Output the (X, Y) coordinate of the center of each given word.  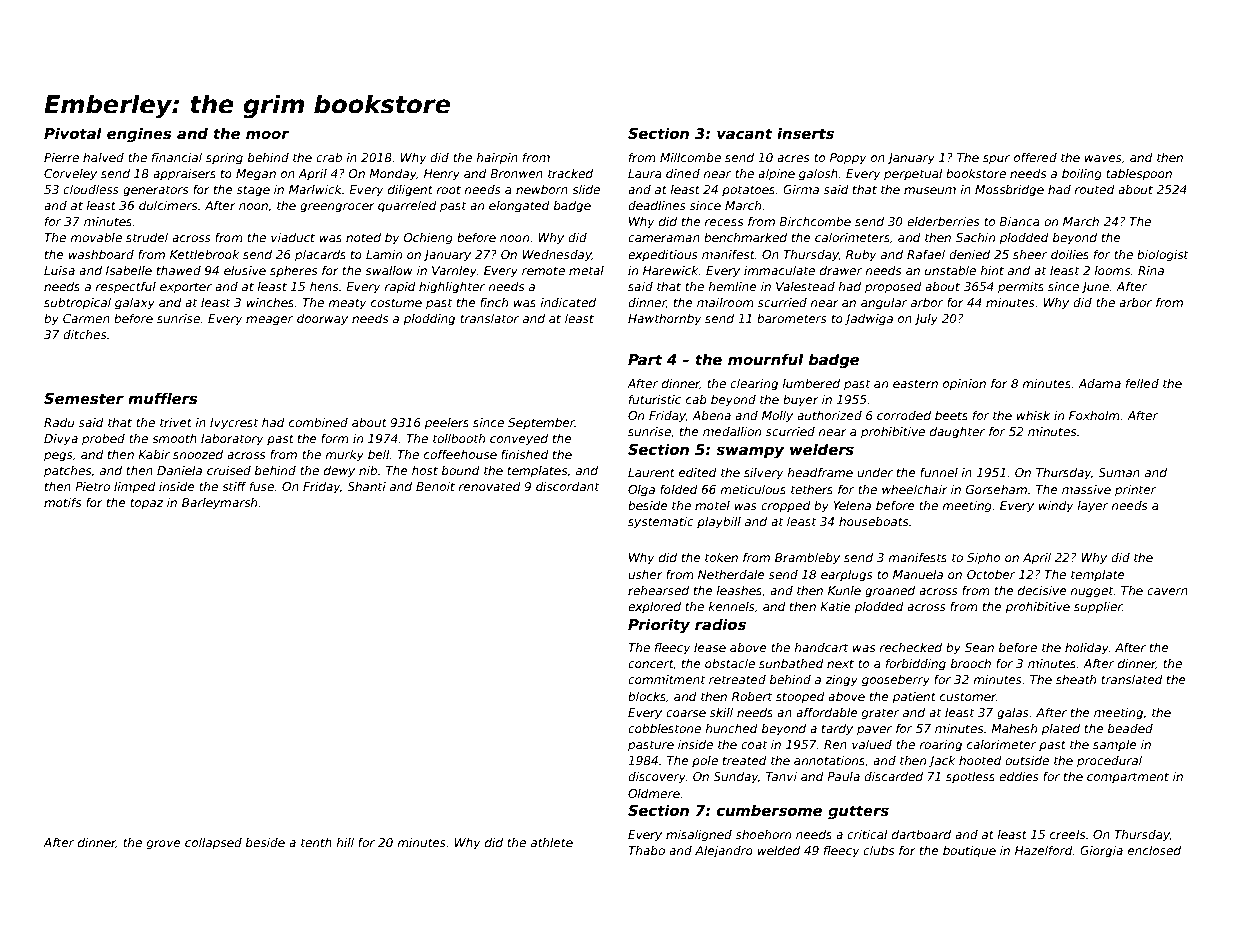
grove (163, 845)
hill (345, 842)
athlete (552, 842)
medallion (732, 431)
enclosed (1154, 850)
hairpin (497, 159)
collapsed (213, 844)
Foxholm (1094, 415)
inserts (805, 133)
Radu (59, 422)
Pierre (61, 157)
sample (1115, 746)
